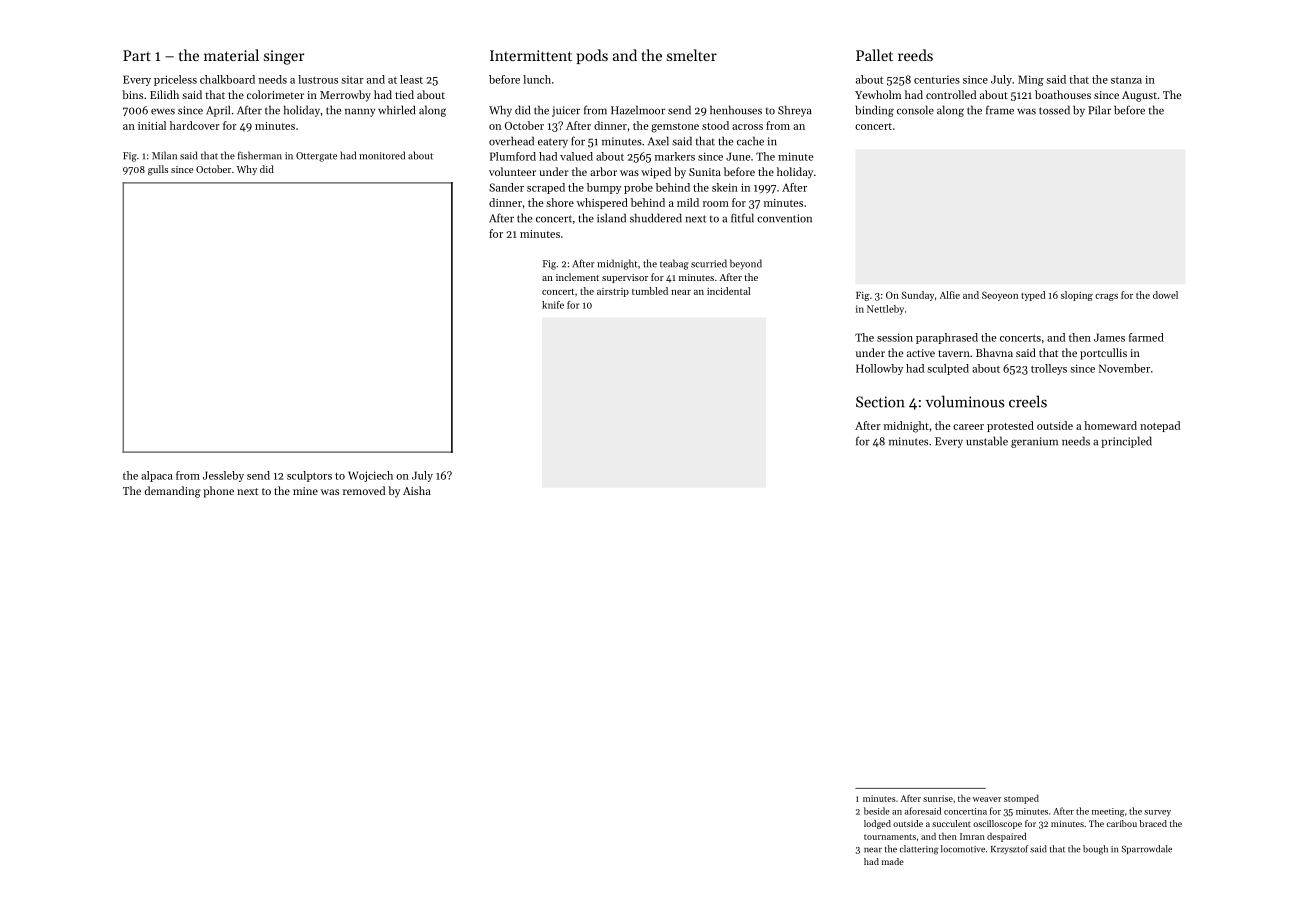  I want to click on weaver, so click(987, 799).
